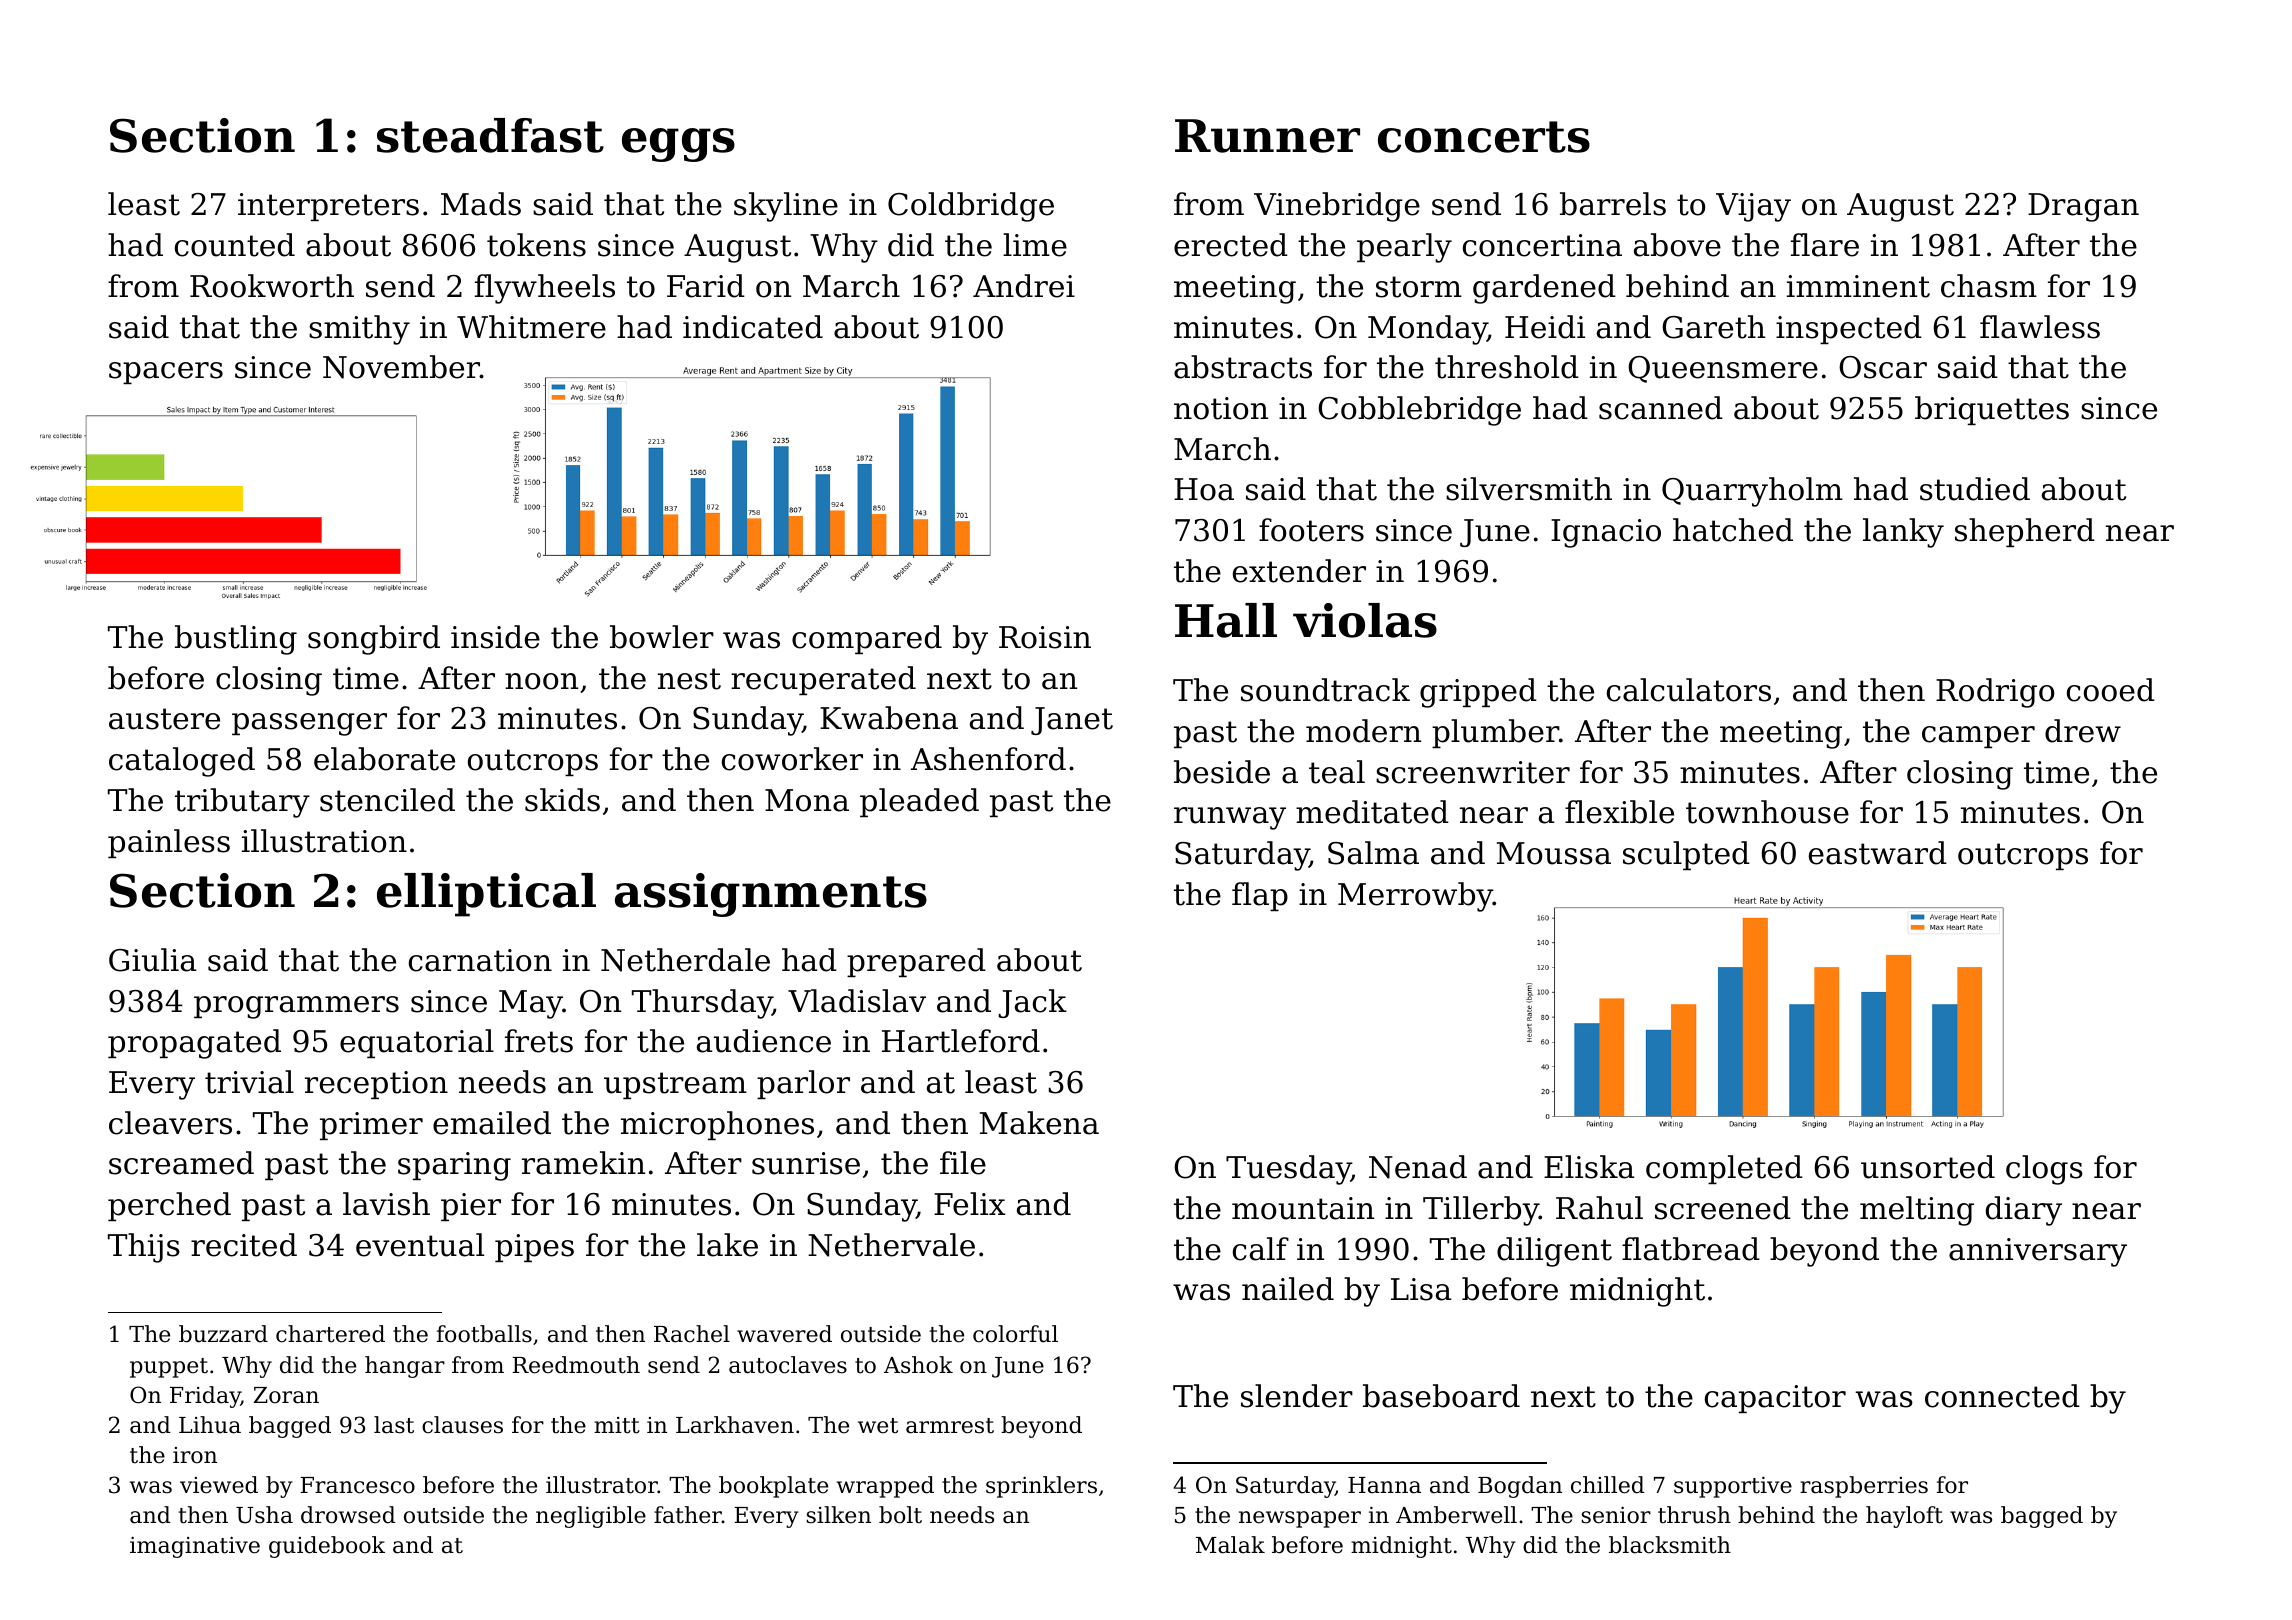 The image size is (2292, 1620). I want to click on Farid, so click(706, 286).
